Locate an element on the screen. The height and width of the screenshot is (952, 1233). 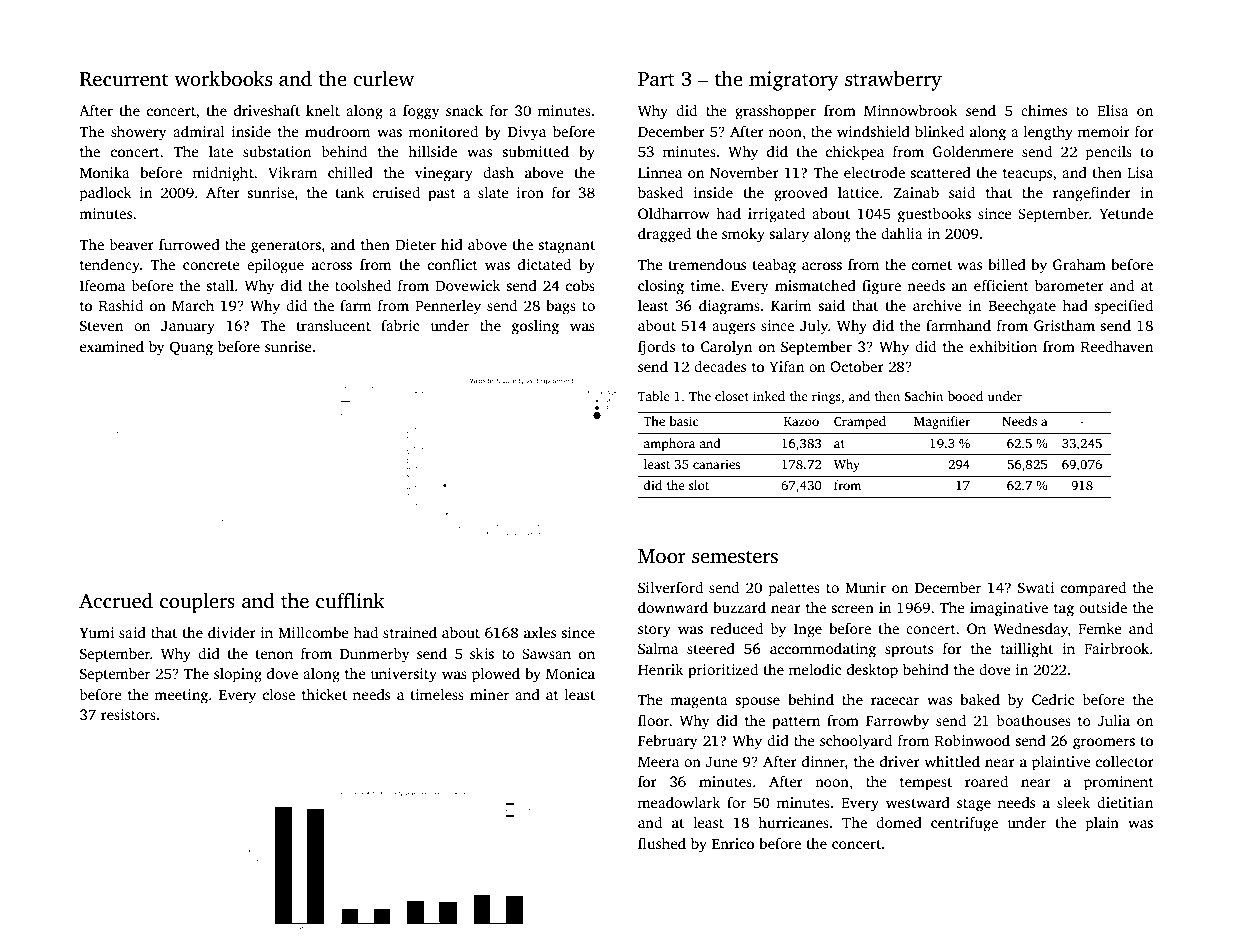
flushed is located at coordinates (662, 843).
